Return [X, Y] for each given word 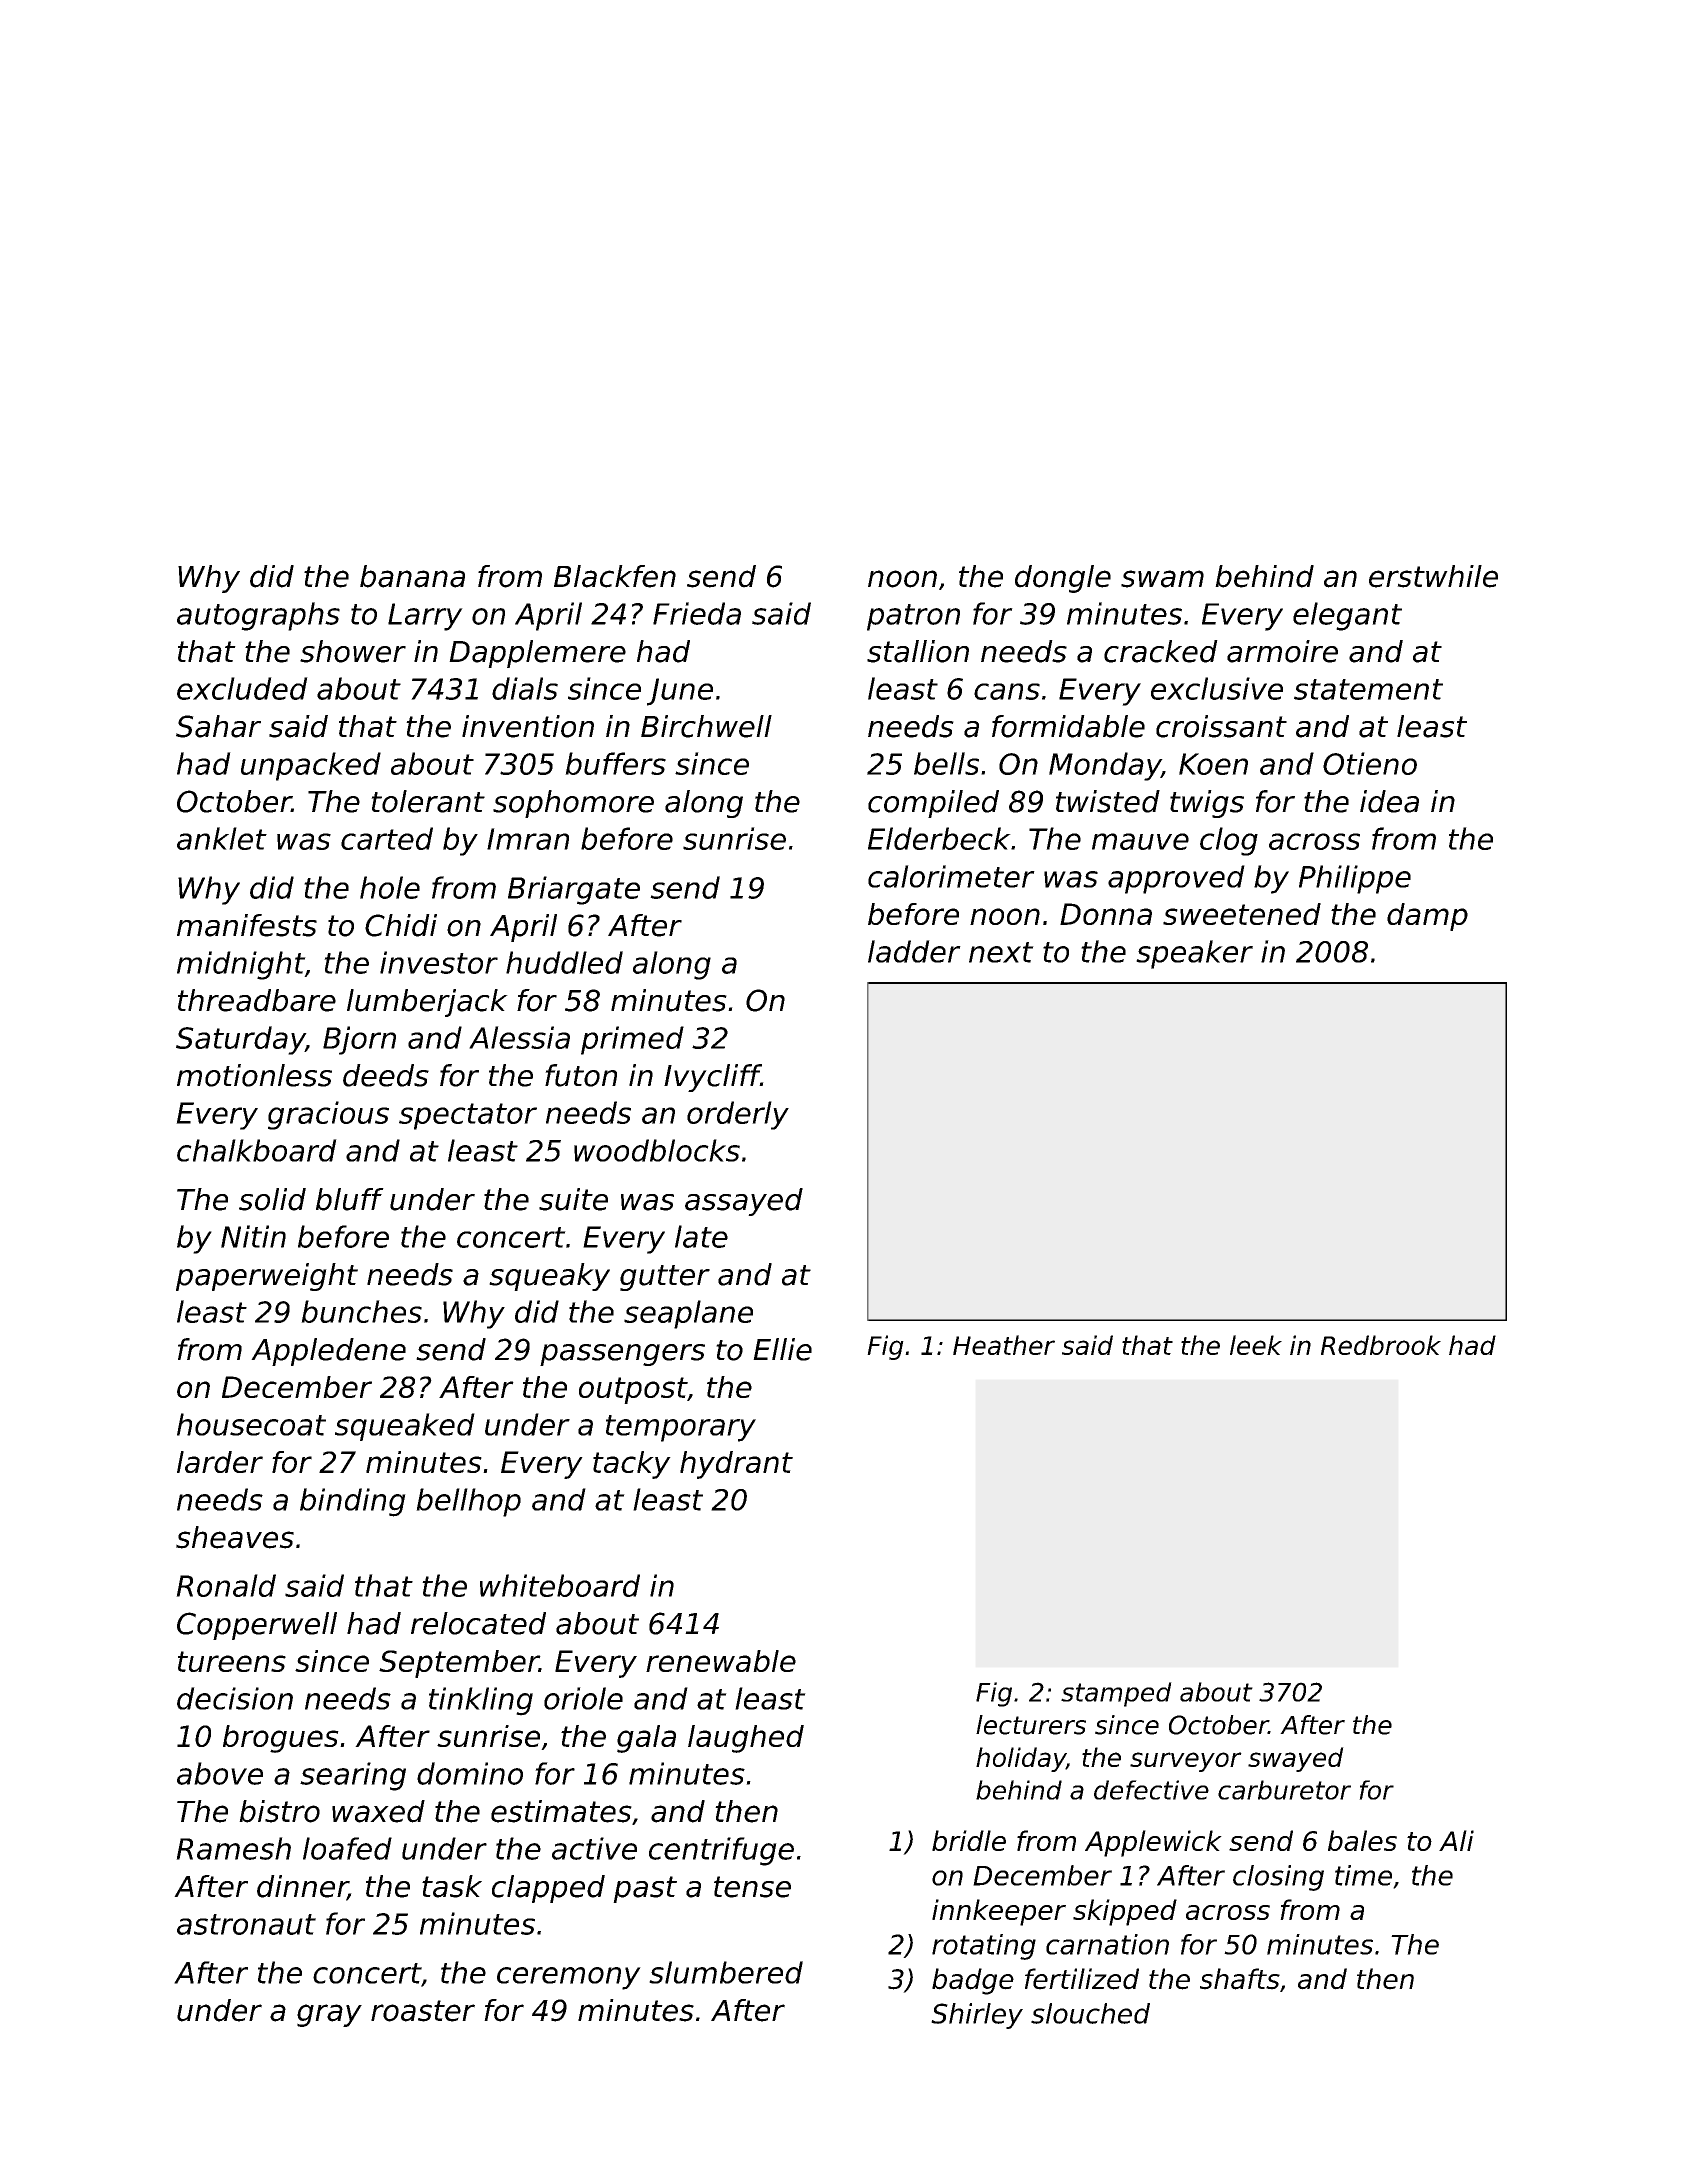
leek [1256, 1345]
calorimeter [951, 876]
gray [329, 2015]
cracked [1161, 651]
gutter [665, 1278]
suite [573, 1199]
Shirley [977, 2016]
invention [528, 726]
